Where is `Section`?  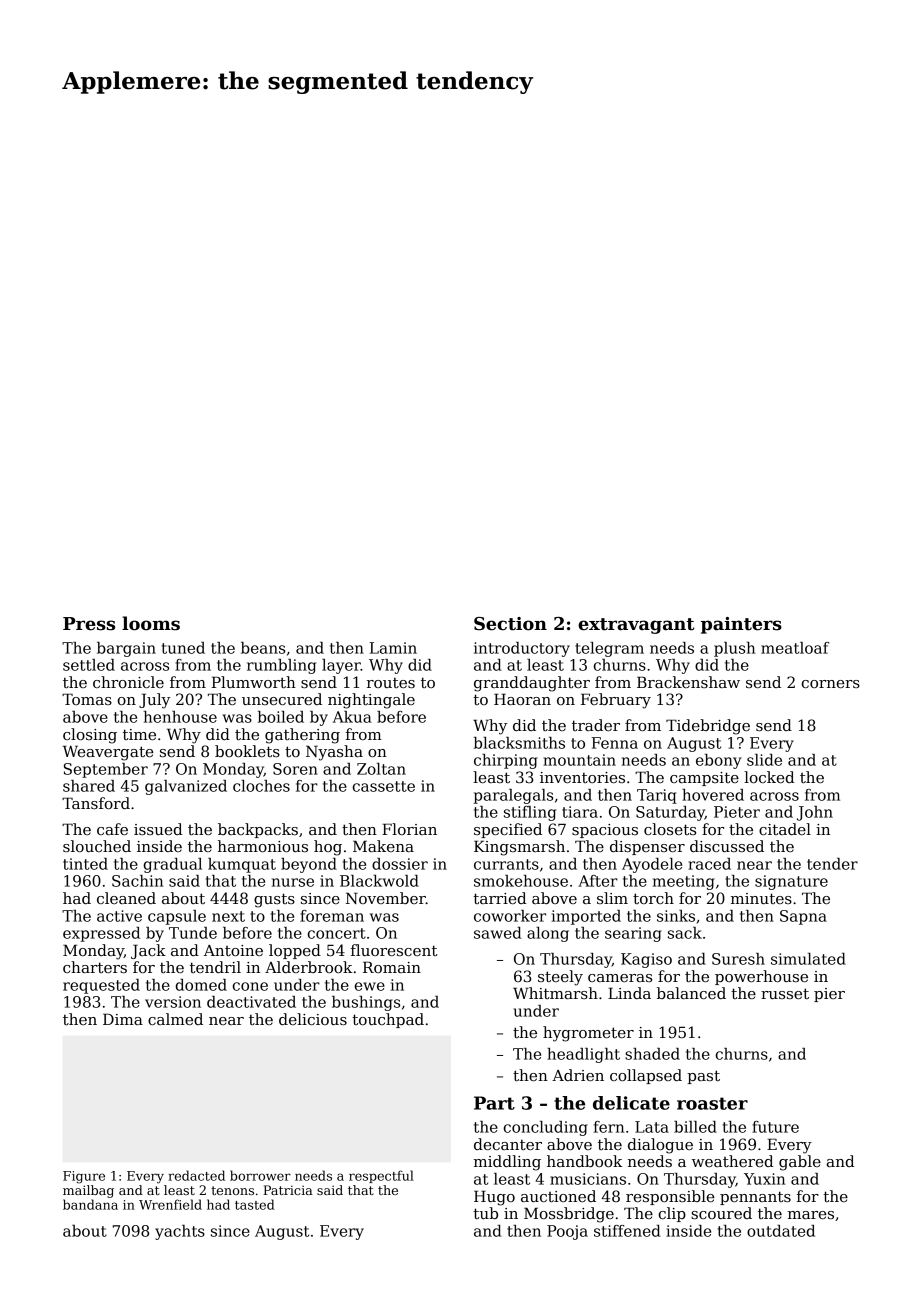 Section is located at coordinates (510, 624).
